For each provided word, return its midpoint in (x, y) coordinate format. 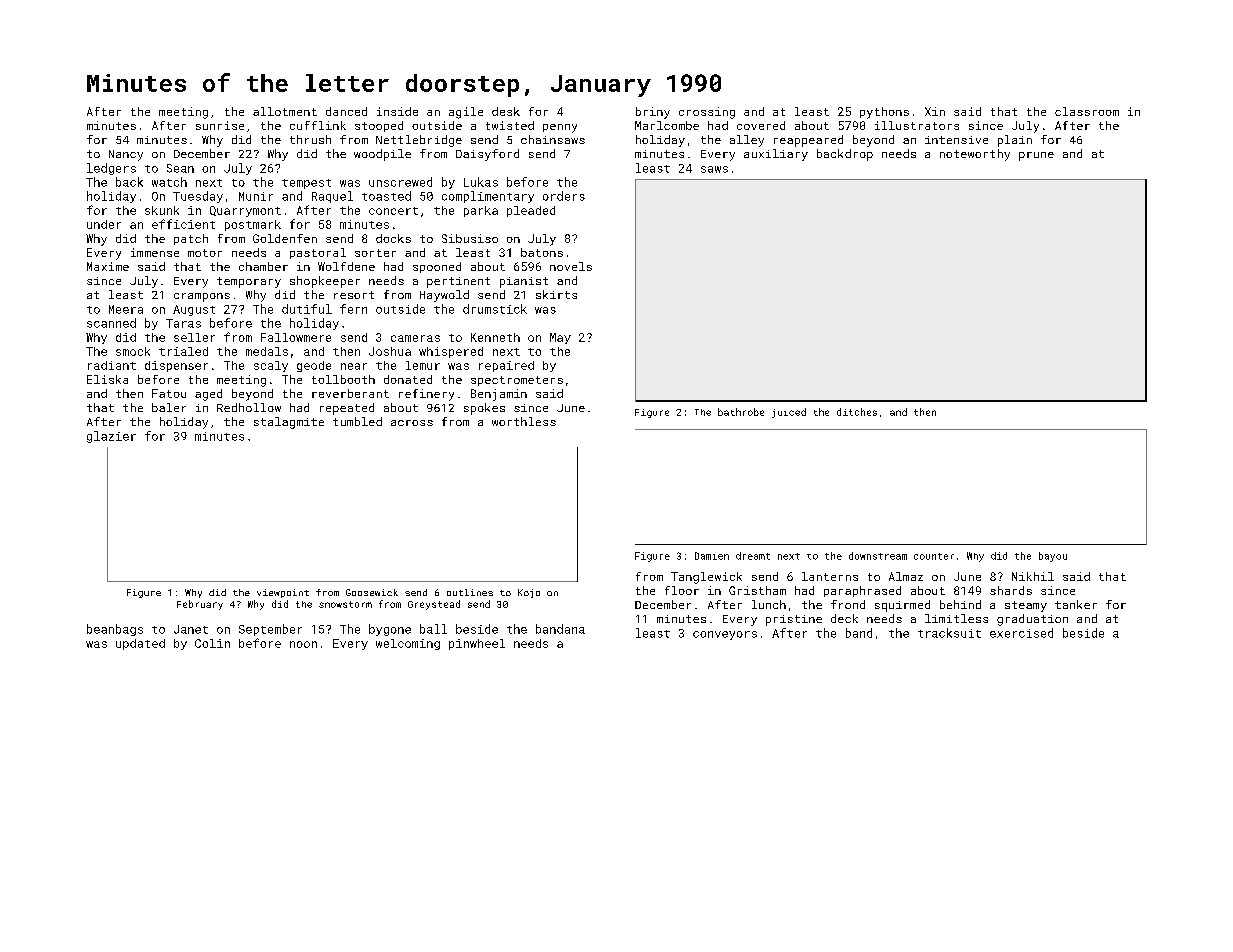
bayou (1053, 557)
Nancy (126, 155)
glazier (111, 437)
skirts (556, 294)
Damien (712, 556)
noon (303, 644)
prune (1036, 156)
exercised (1021, 633)
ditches (857, 412)
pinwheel (477, 644)
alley (747, 141)
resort (354, 295)
